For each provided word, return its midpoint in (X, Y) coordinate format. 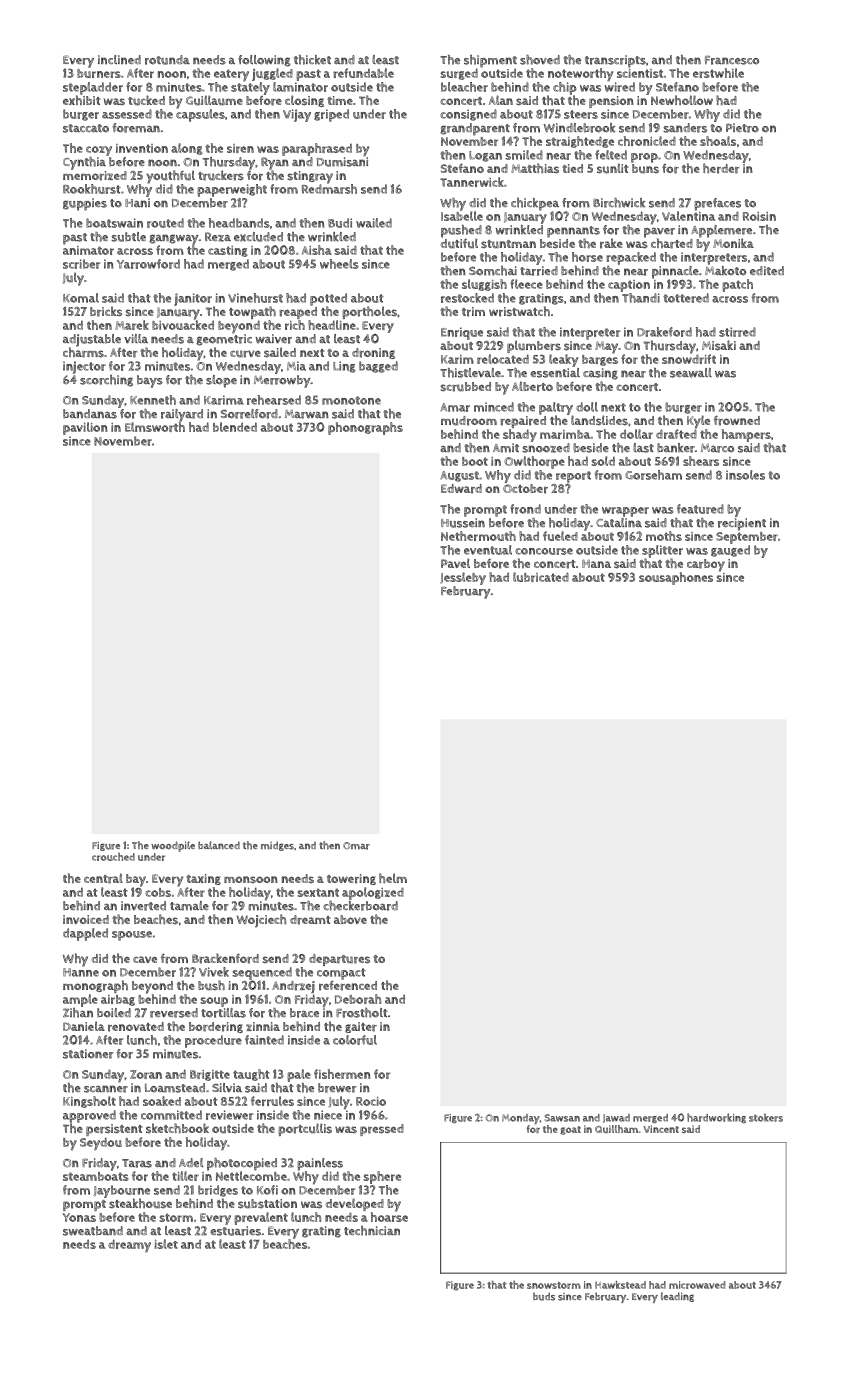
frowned (737, 420)
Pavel (455, 563)
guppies (85, 204)
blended (235, 427)
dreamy (129, 1246)
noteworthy (580, 75)
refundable (363, 73)
